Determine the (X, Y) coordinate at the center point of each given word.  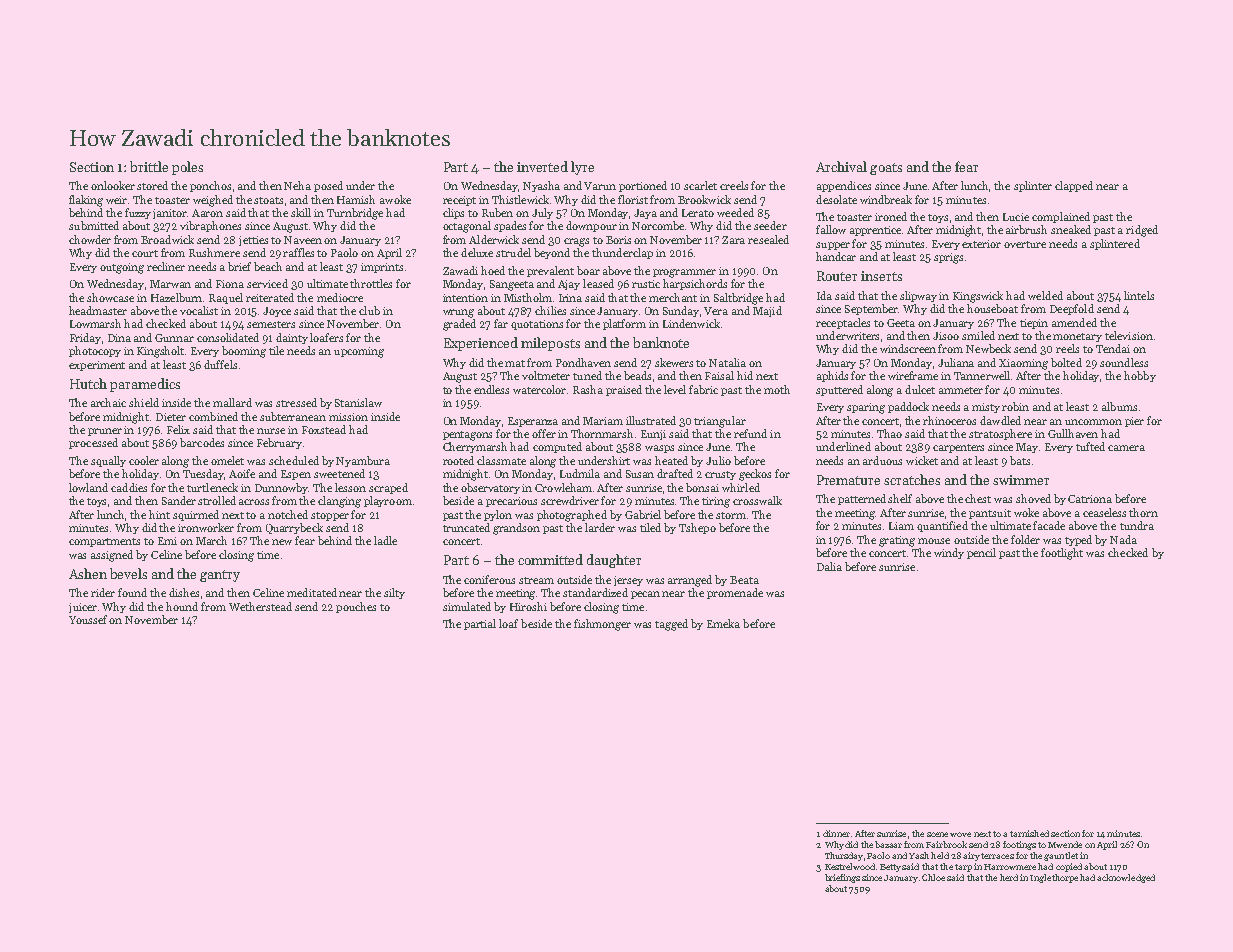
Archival (841, 166)
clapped (1074, 186)
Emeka (723, 623)
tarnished (1029, 833)
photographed (572, 516)
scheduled (294, 460)
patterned (862, 499)
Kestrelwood (850, 866)
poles (187, 168)
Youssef (88, 619)
